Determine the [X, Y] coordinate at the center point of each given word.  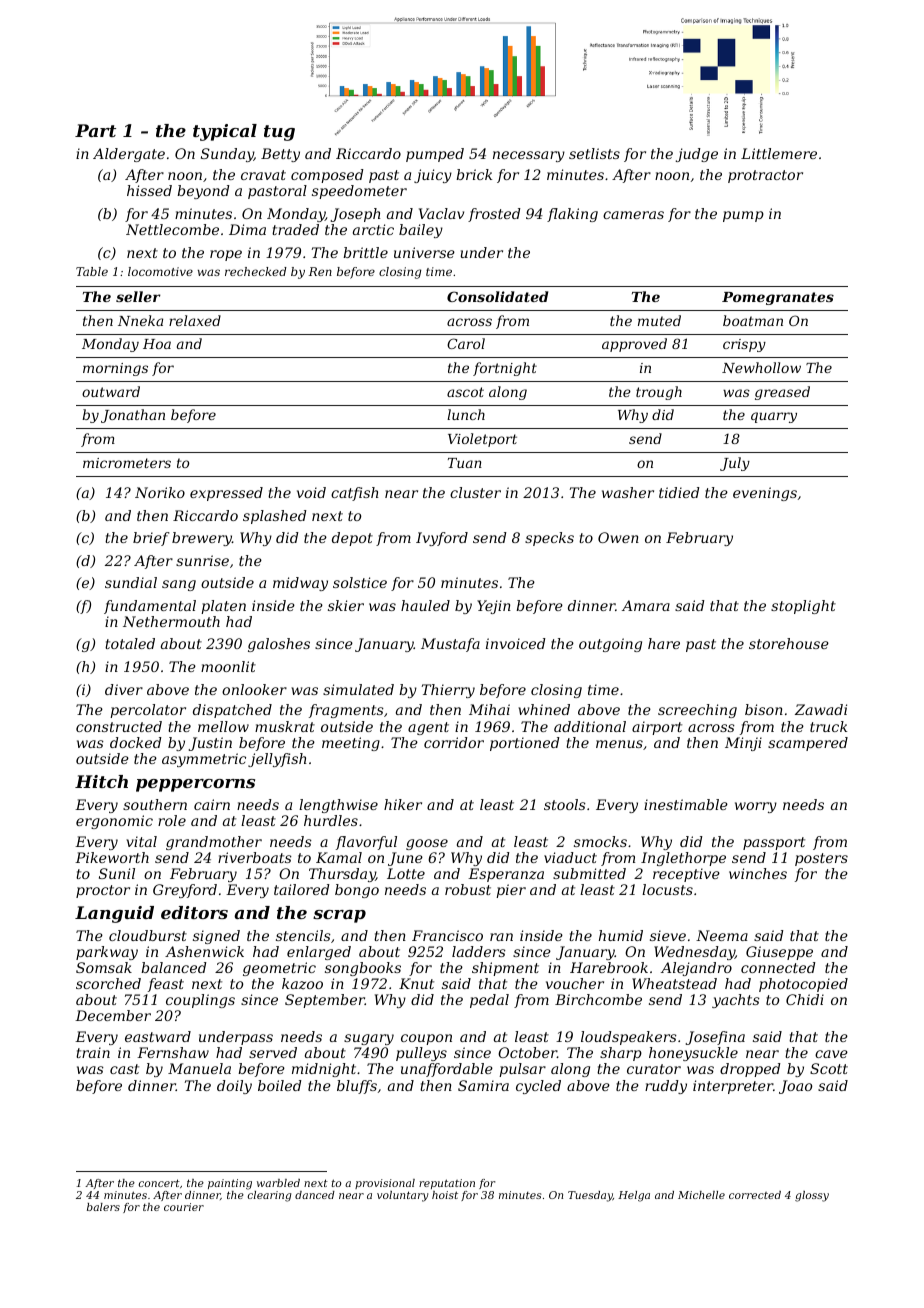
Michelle [701, 1195]
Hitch [101, 781]
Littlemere [779, 153]
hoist [445, 1195]
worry [756, 807]
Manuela [199, 1068]
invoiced [516, 643]
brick [474, 174]
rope [226, 255]
